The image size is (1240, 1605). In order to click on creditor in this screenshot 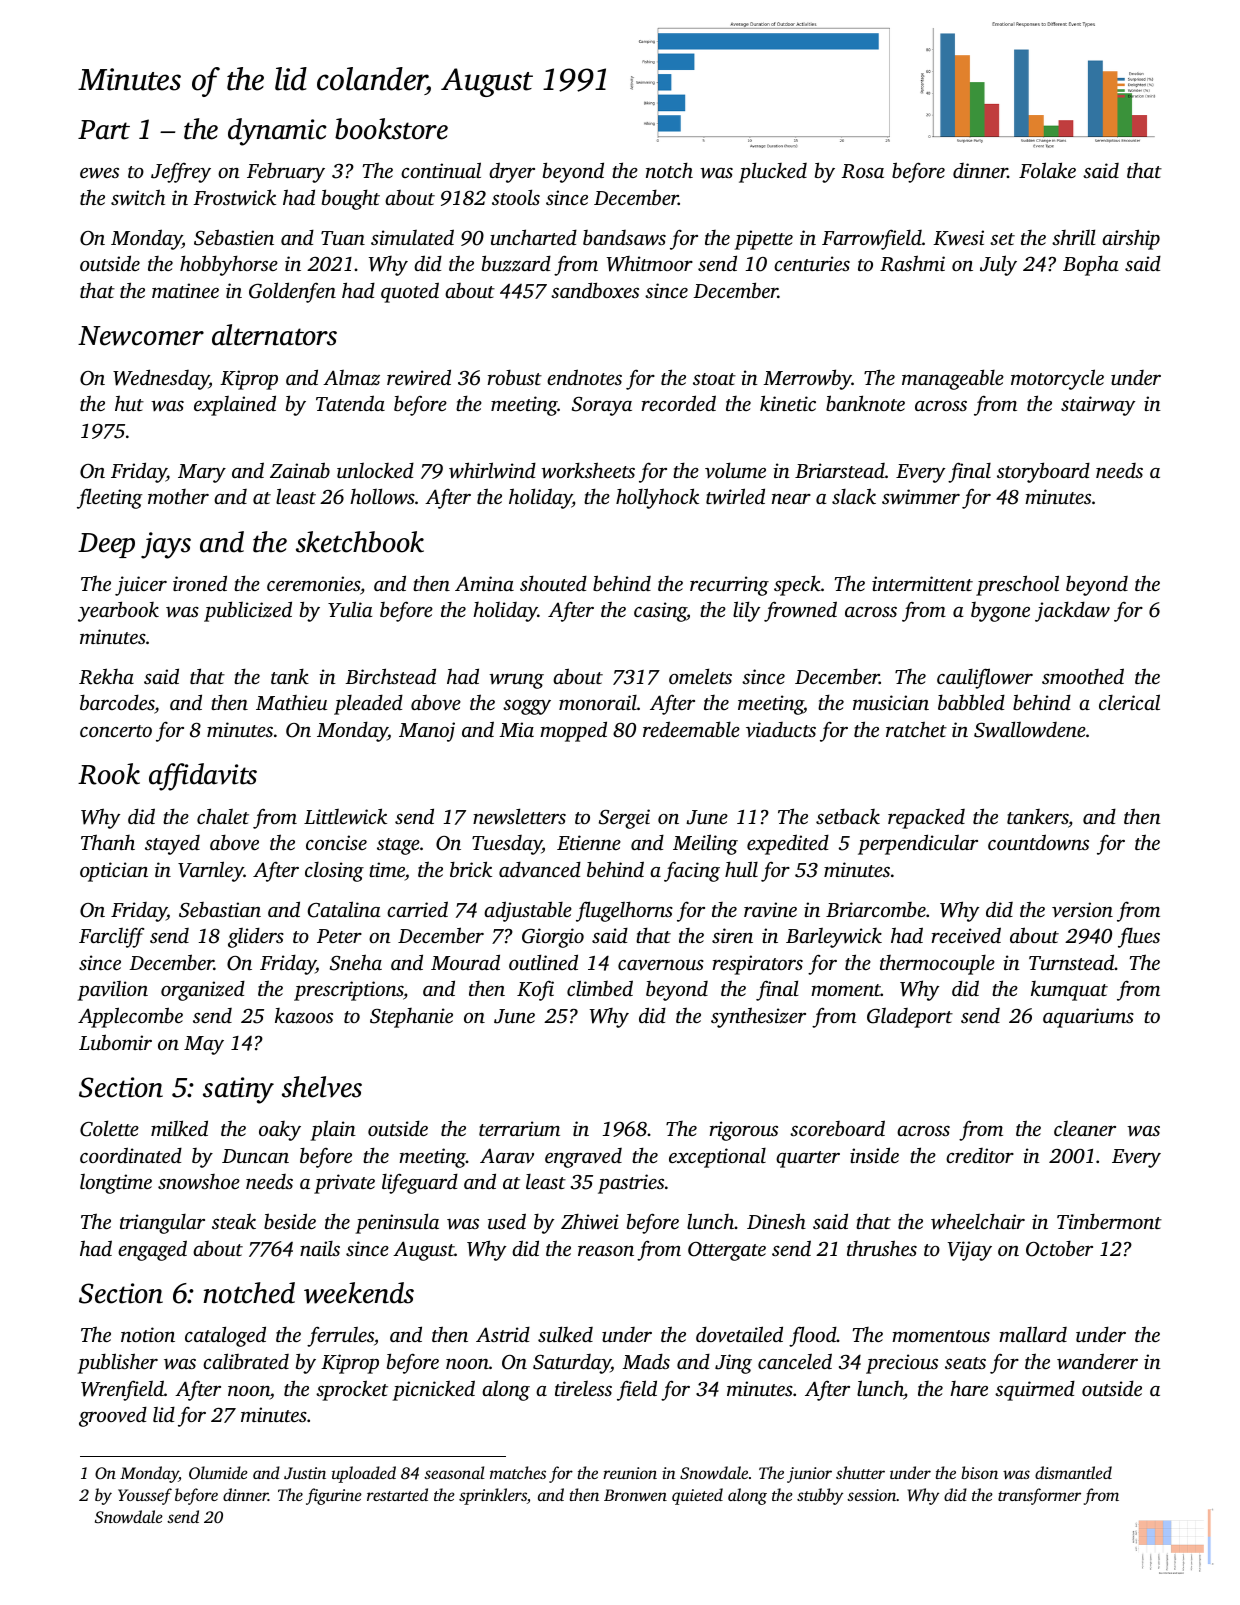, I will do `click(980, 1155)`.
